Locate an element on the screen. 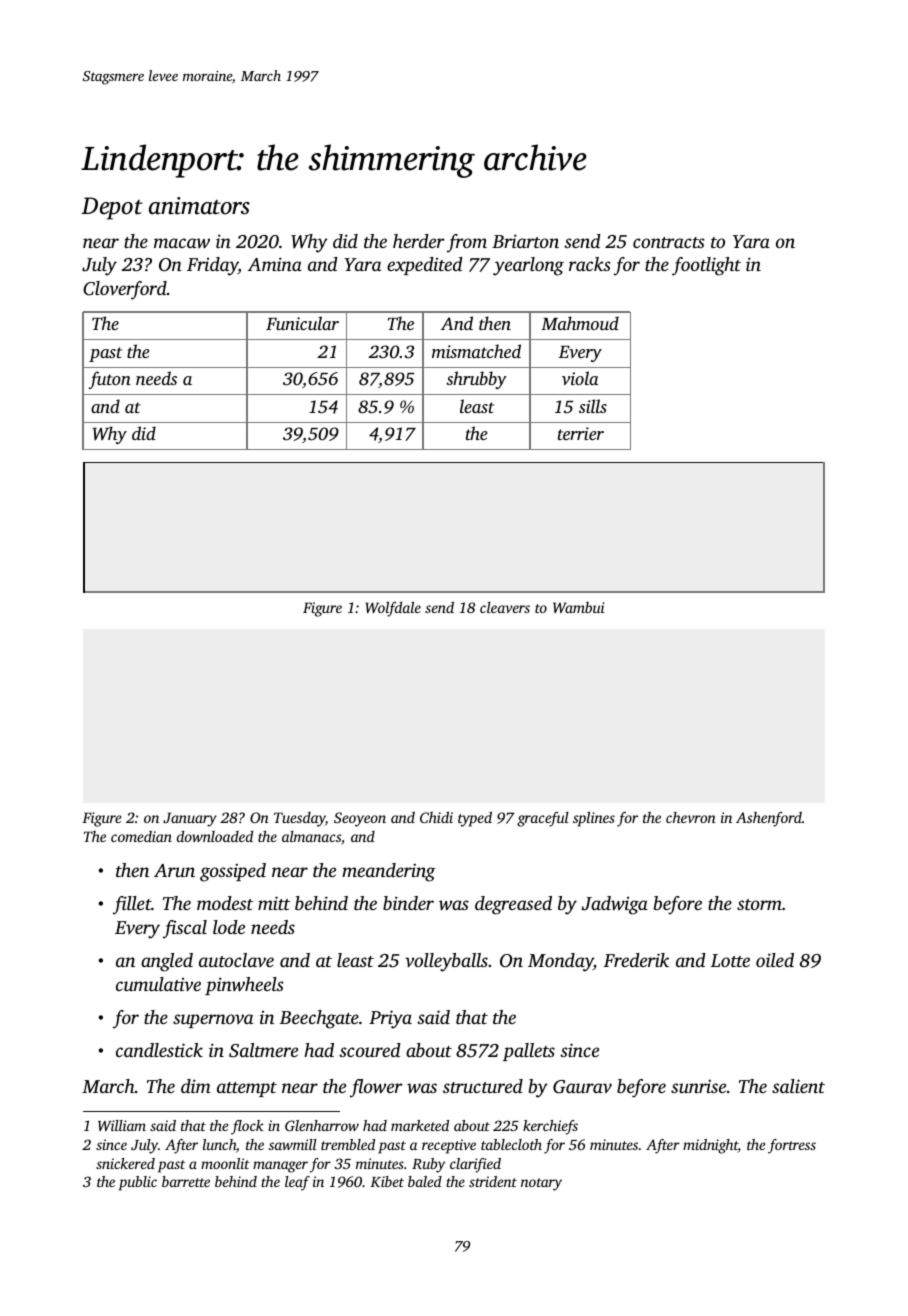 The image size is (908, 1316). herder is located at coordinates (419, 241).
